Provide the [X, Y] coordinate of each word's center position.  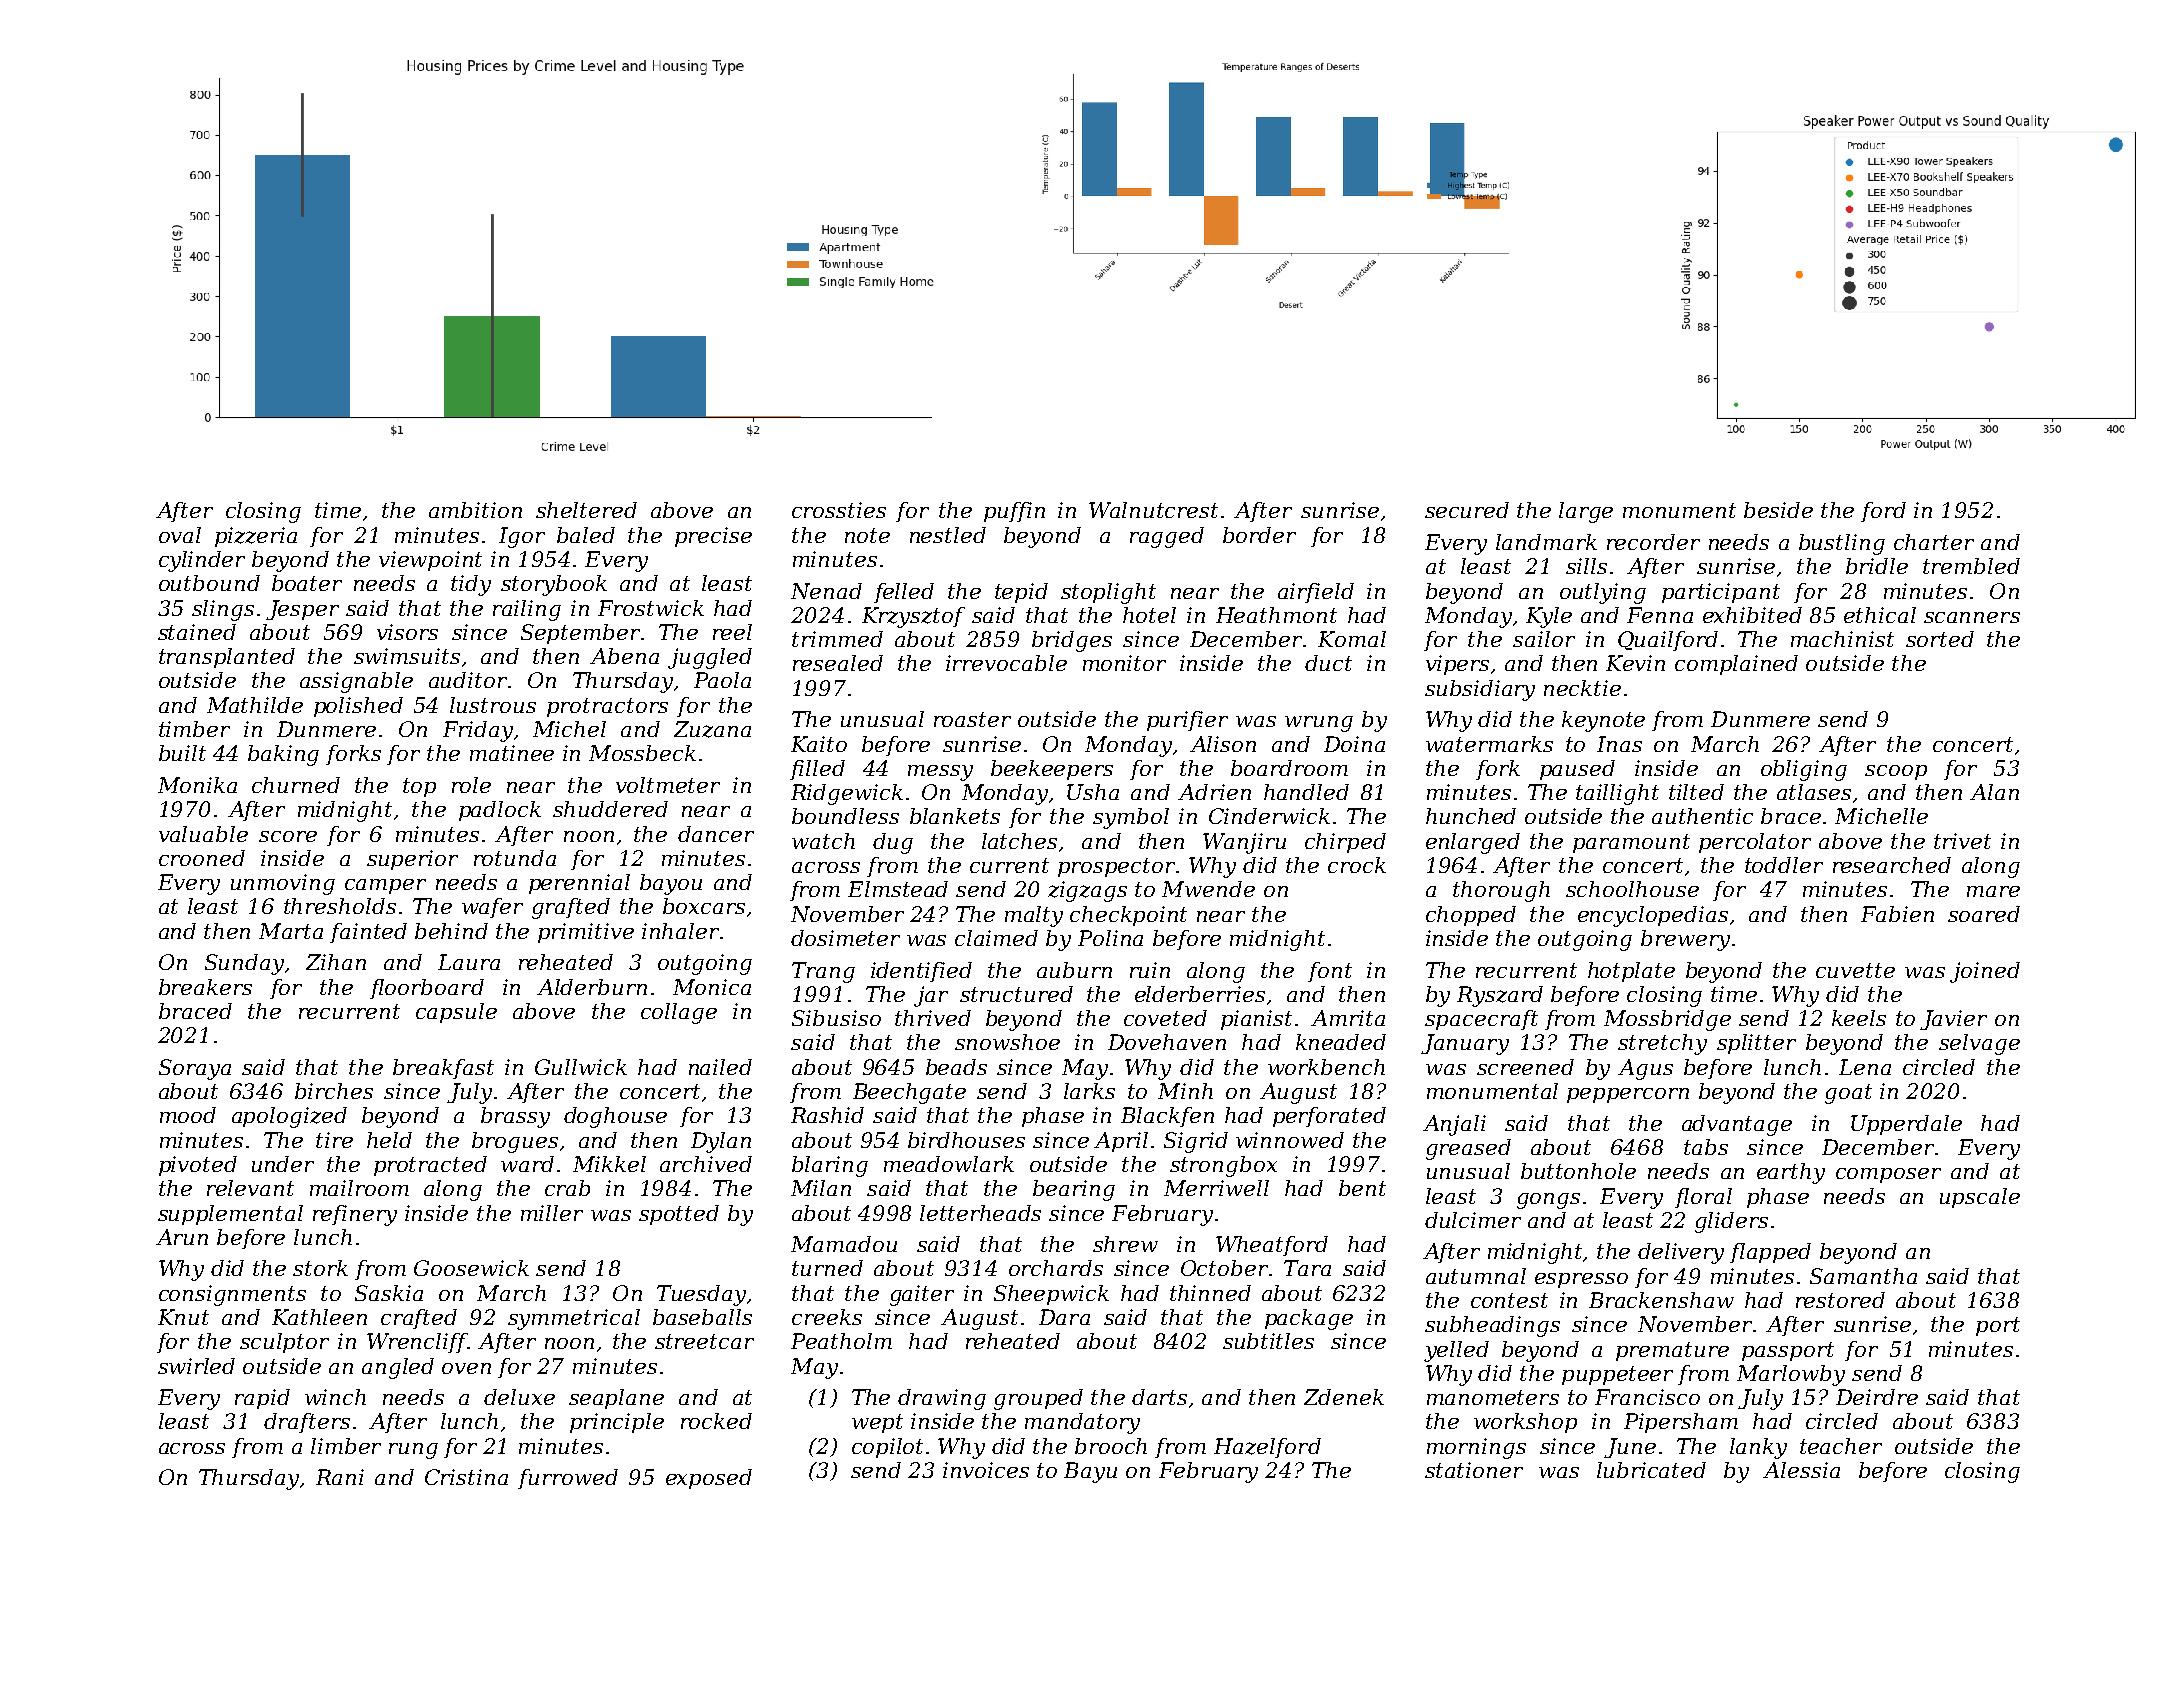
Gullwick [581, 1067]
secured [1467, 510]
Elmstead [898, 889]
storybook [554, 585]
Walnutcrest [1153, 510]
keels [1859, 1018]
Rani [340, 1477]
